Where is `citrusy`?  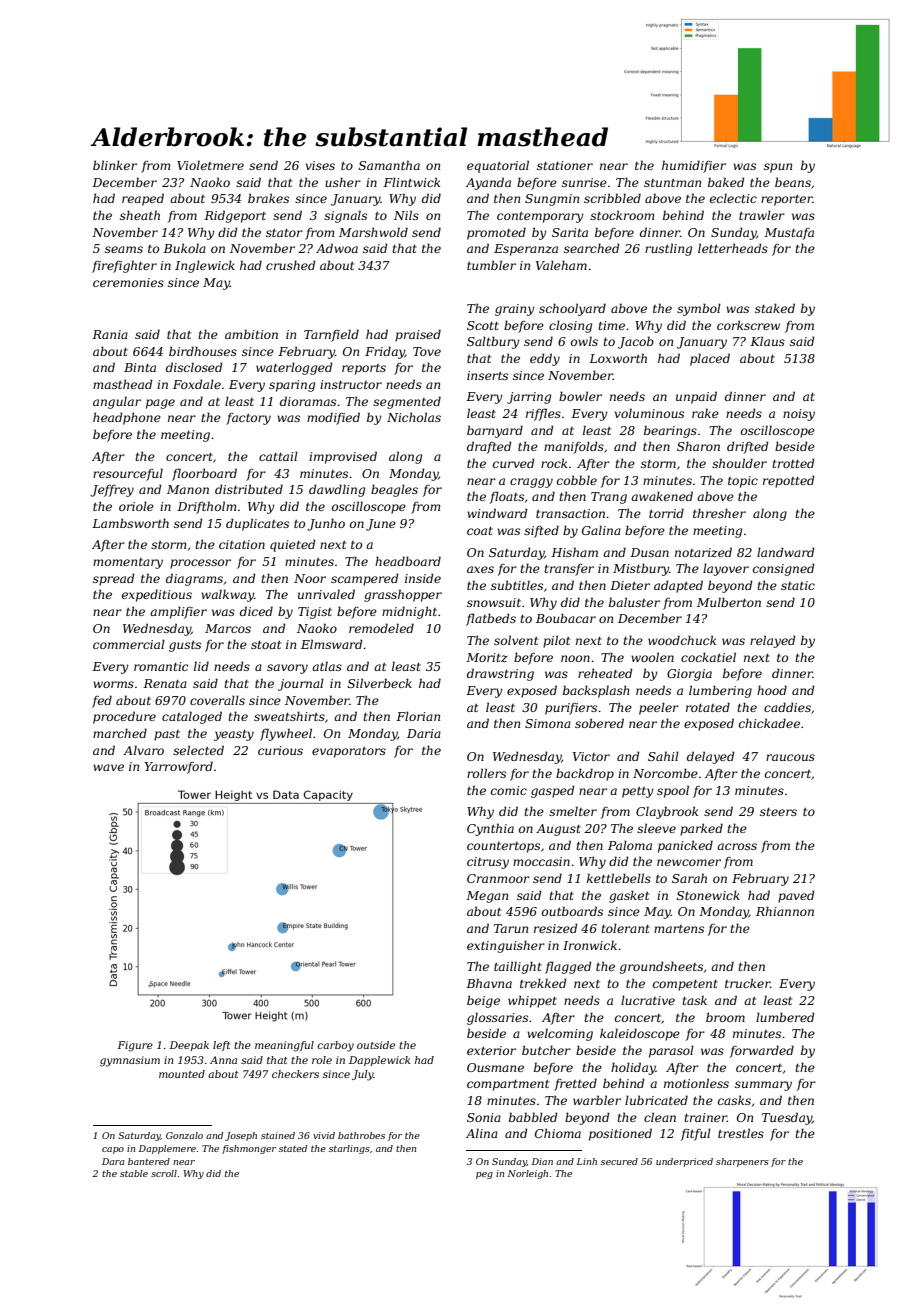 citrusy is located at coordinates (488, 863).
